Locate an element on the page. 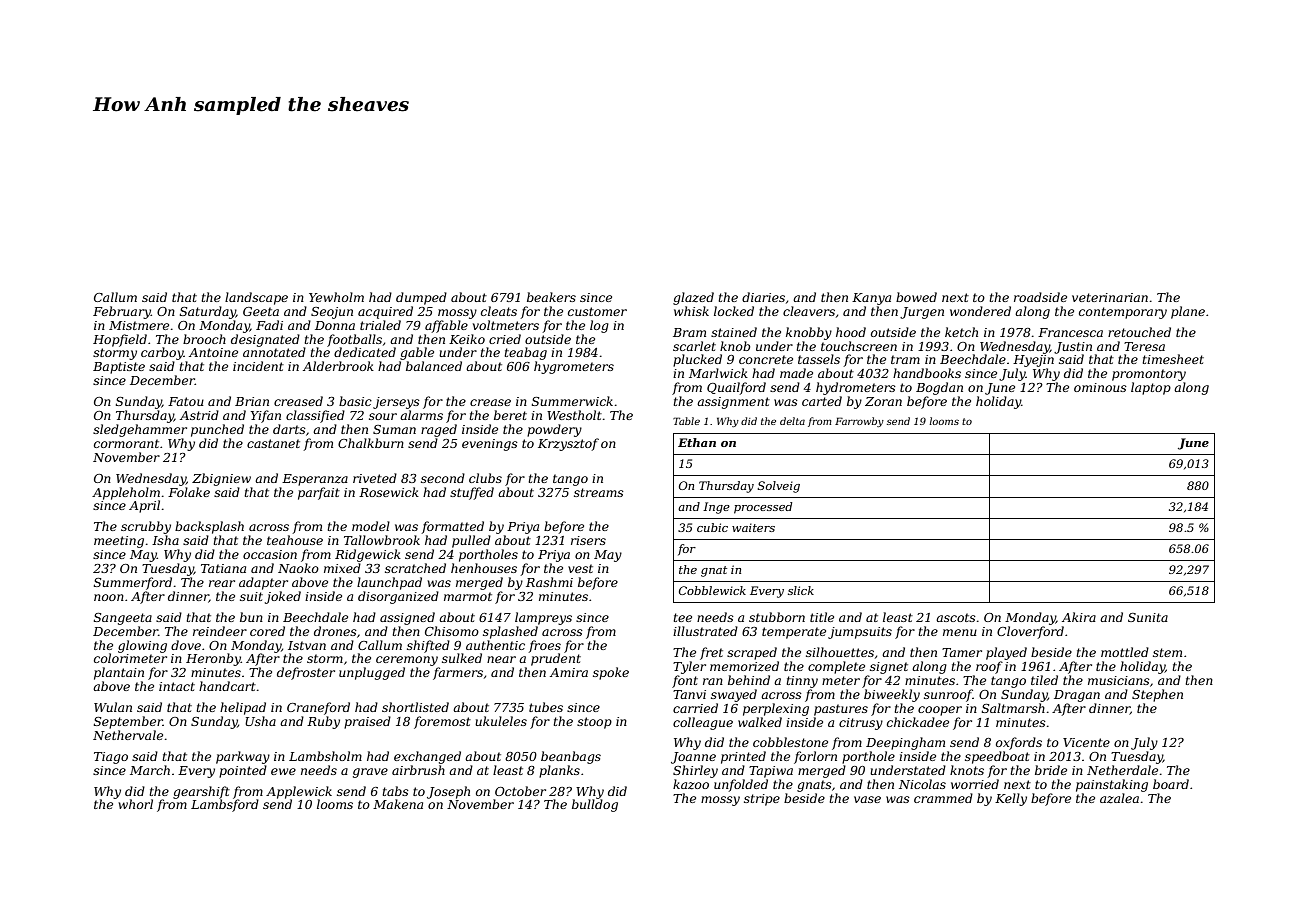  February is located at coordinates (122, 312).
